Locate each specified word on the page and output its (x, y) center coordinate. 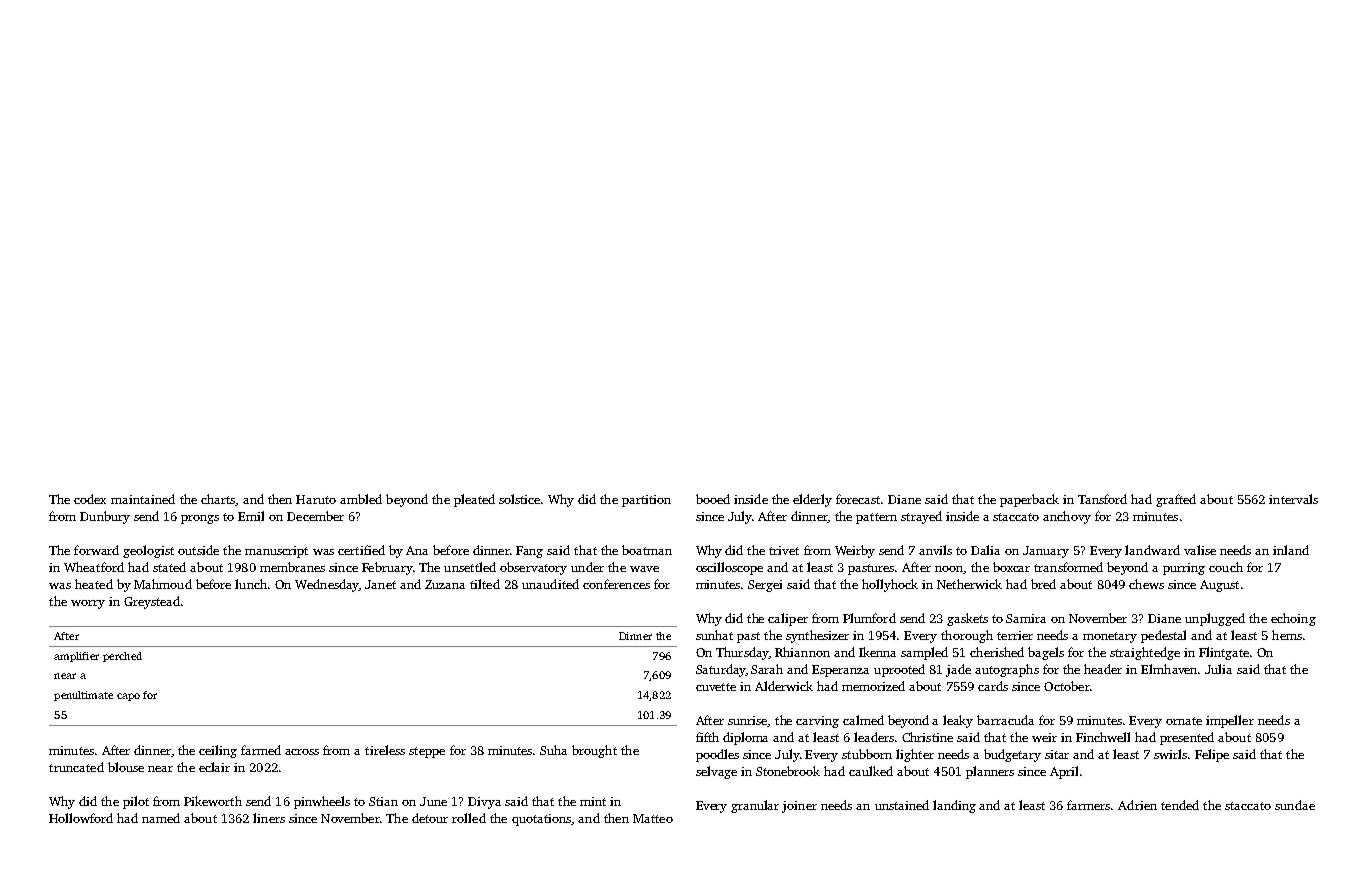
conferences (616, 584)
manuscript (276, 552)
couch (1226, 567)
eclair (214, 767)
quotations (541, 820)
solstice (519, 499)
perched (122, 657)
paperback (1029, 500)
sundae (1295, 805)
